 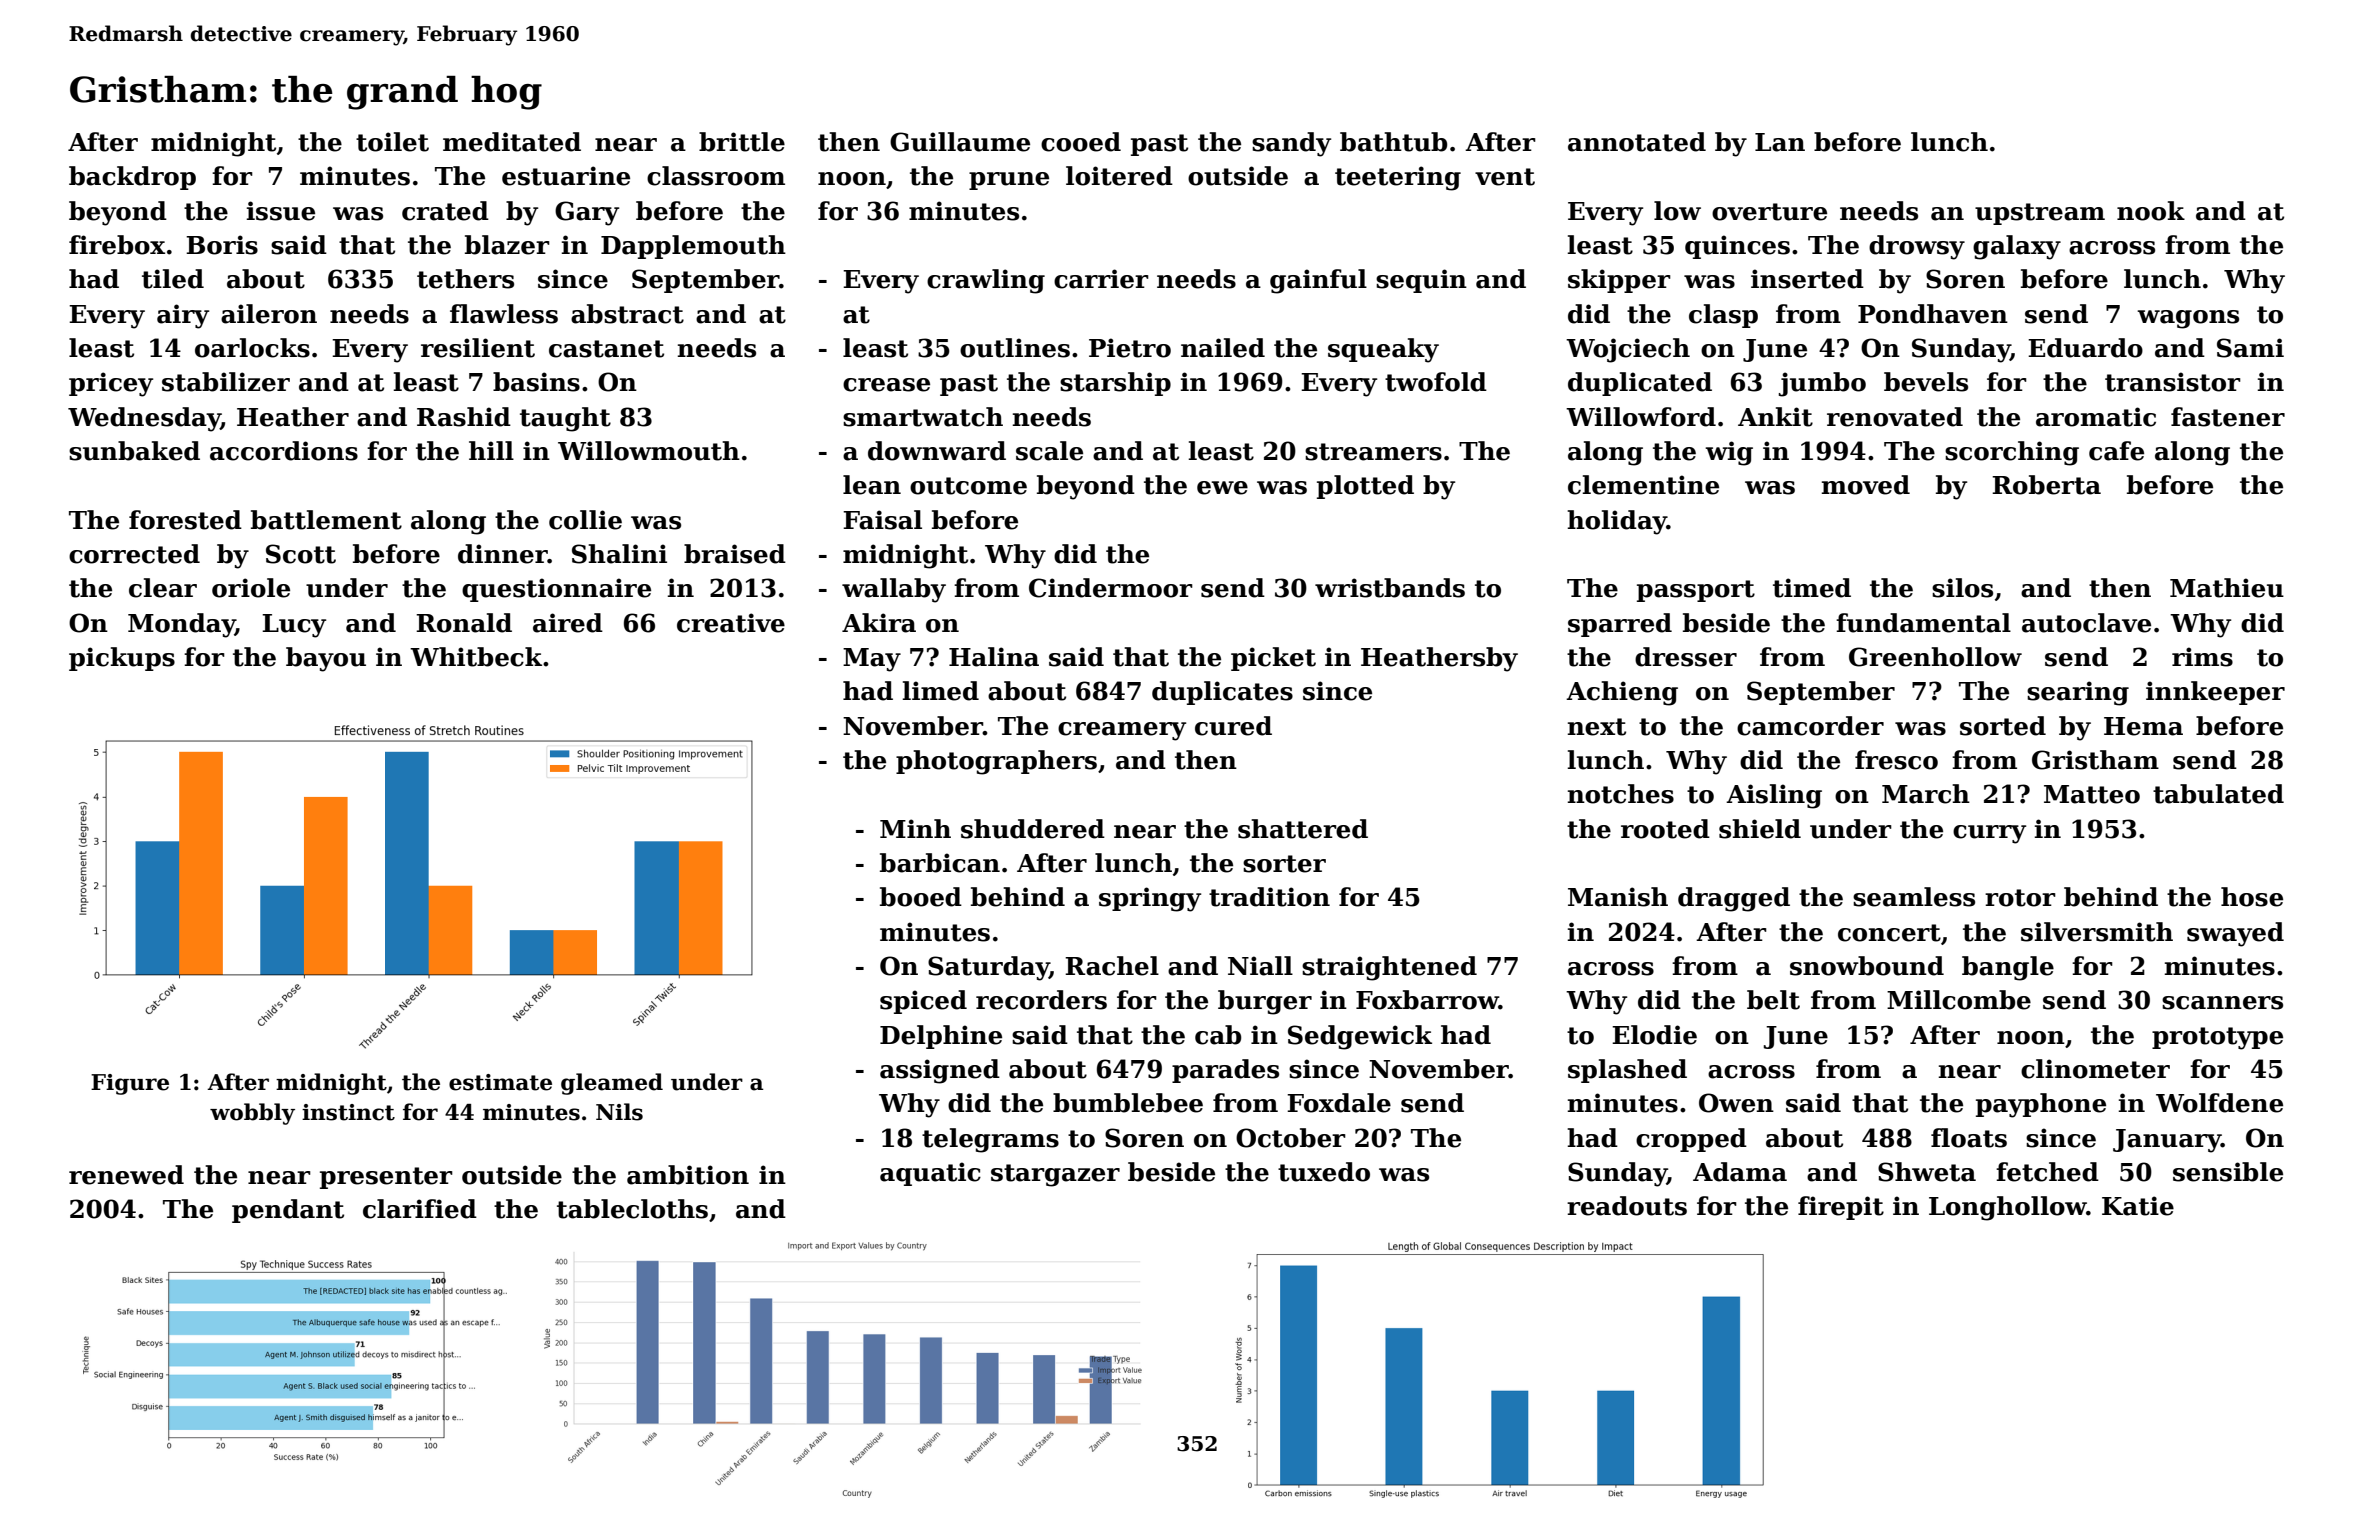 What do you see at coordinates (1617, 522) in the page?
I see `holiday` at bounding box center [1617, 522].
